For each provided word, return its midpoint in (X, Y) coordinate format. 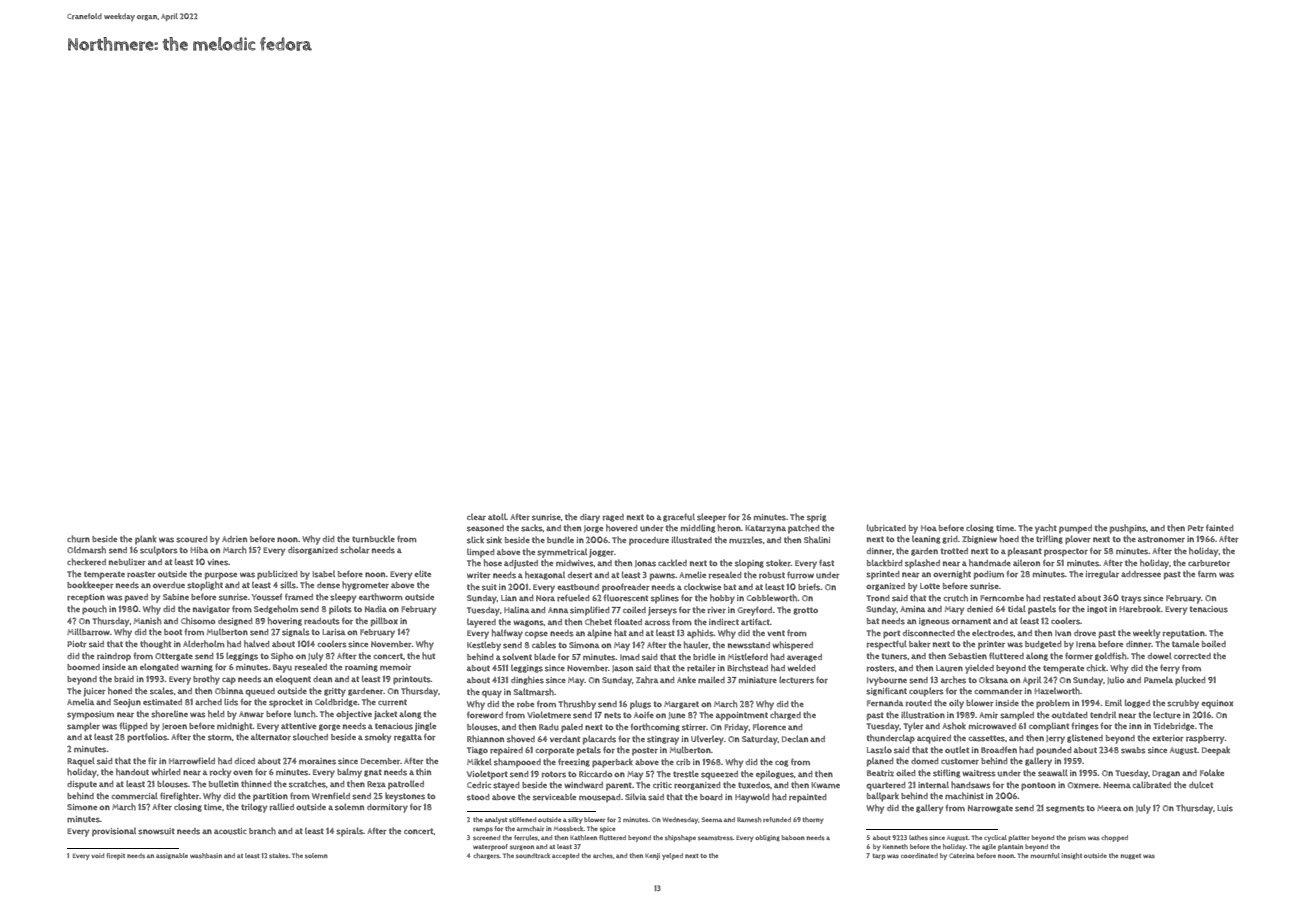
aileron (1026, 563)
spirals (349, 831)
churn (78, 539)
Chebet (598, 622)
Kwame (825, 785)
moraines (317, 761)
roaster (141, 574)
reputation (1184, 634)
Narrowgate (990, 809)
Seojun (127, 703)
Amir (988, 715)
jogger (601, 553)
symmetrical (562, 553)
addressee (1141, 574)
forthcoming (655, 727)
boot (173, 632)
